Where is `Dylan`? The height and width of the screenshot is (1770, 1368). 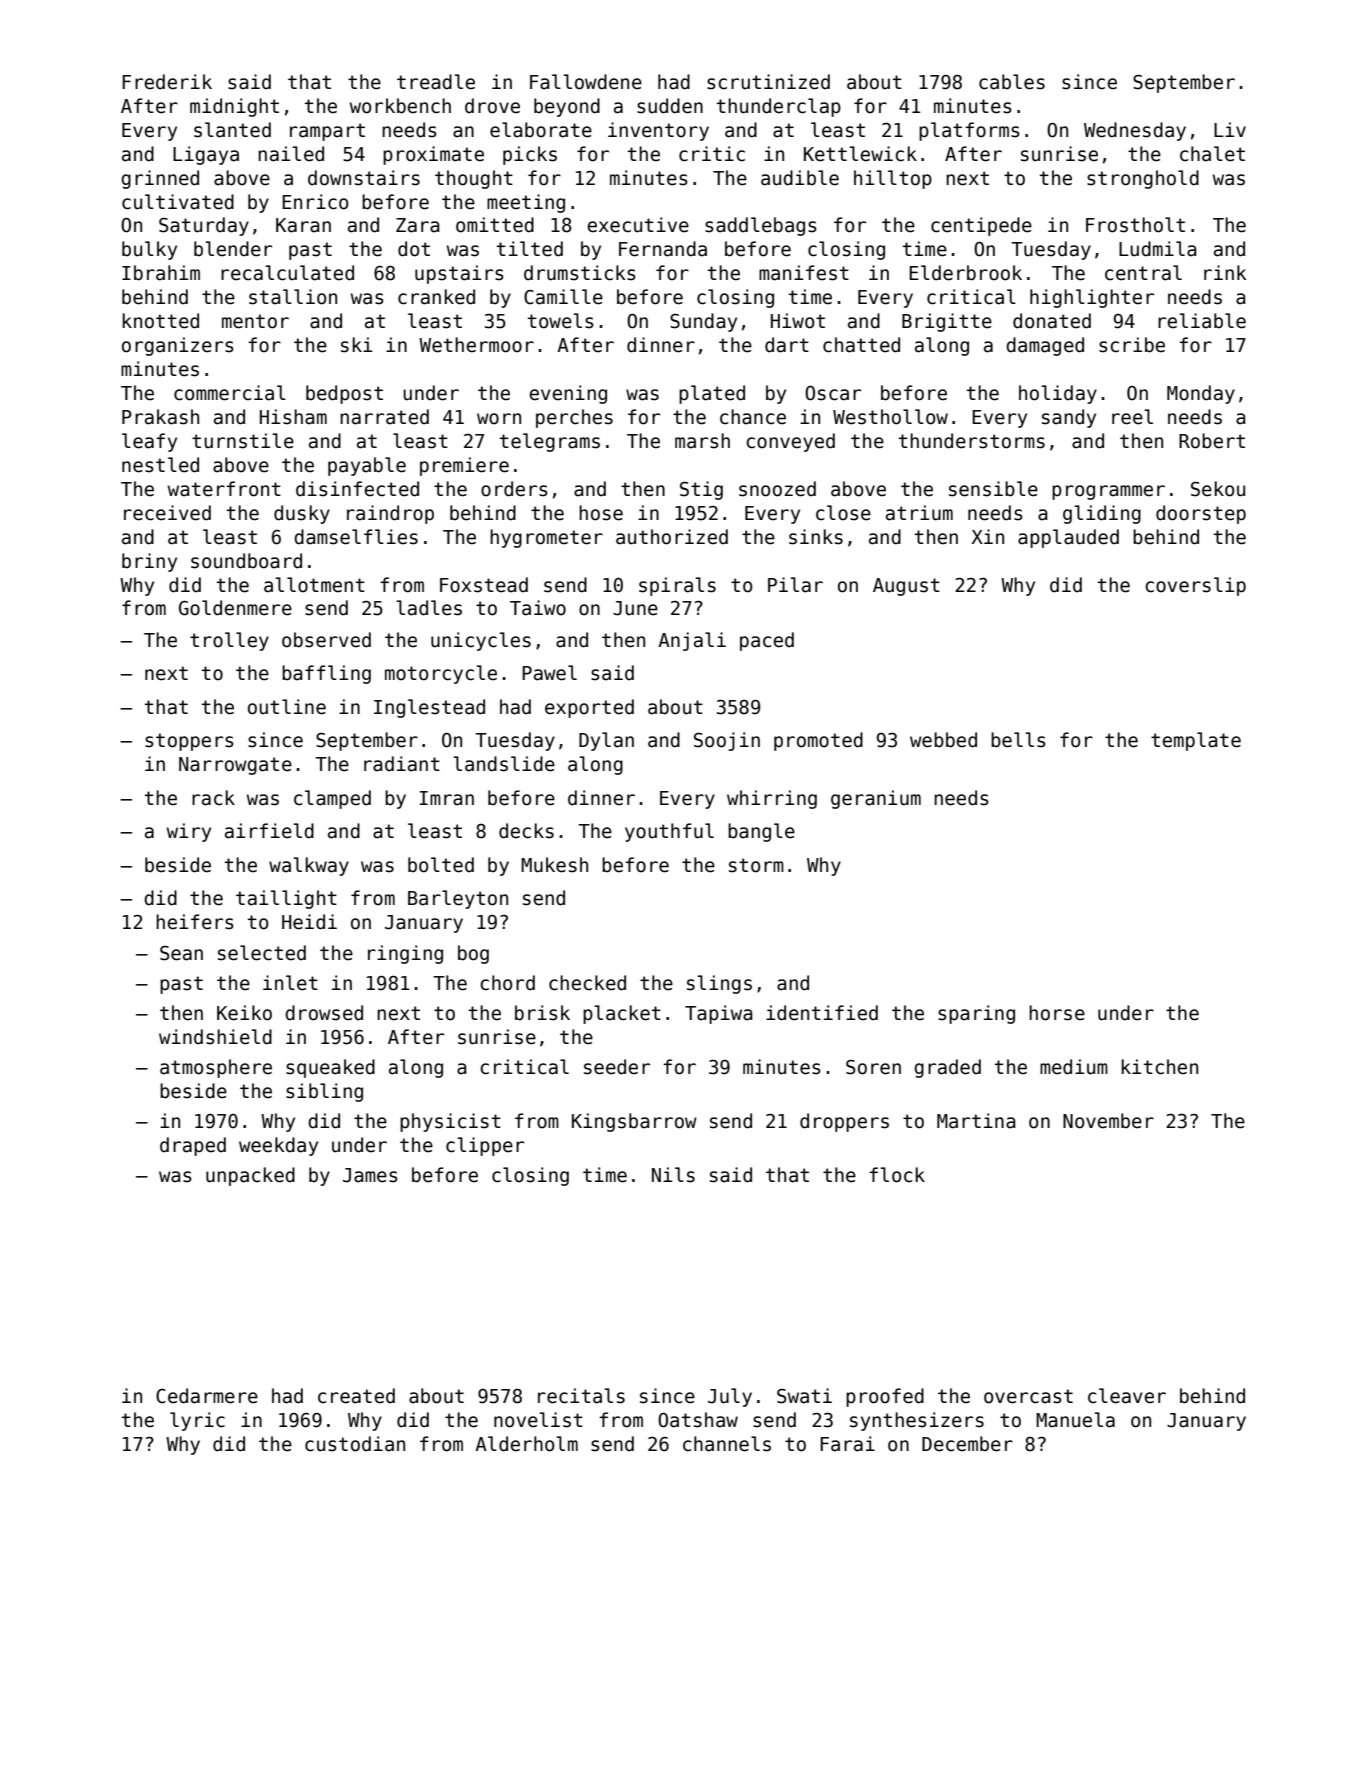 Dylan is located at coordinates (606, 741).
